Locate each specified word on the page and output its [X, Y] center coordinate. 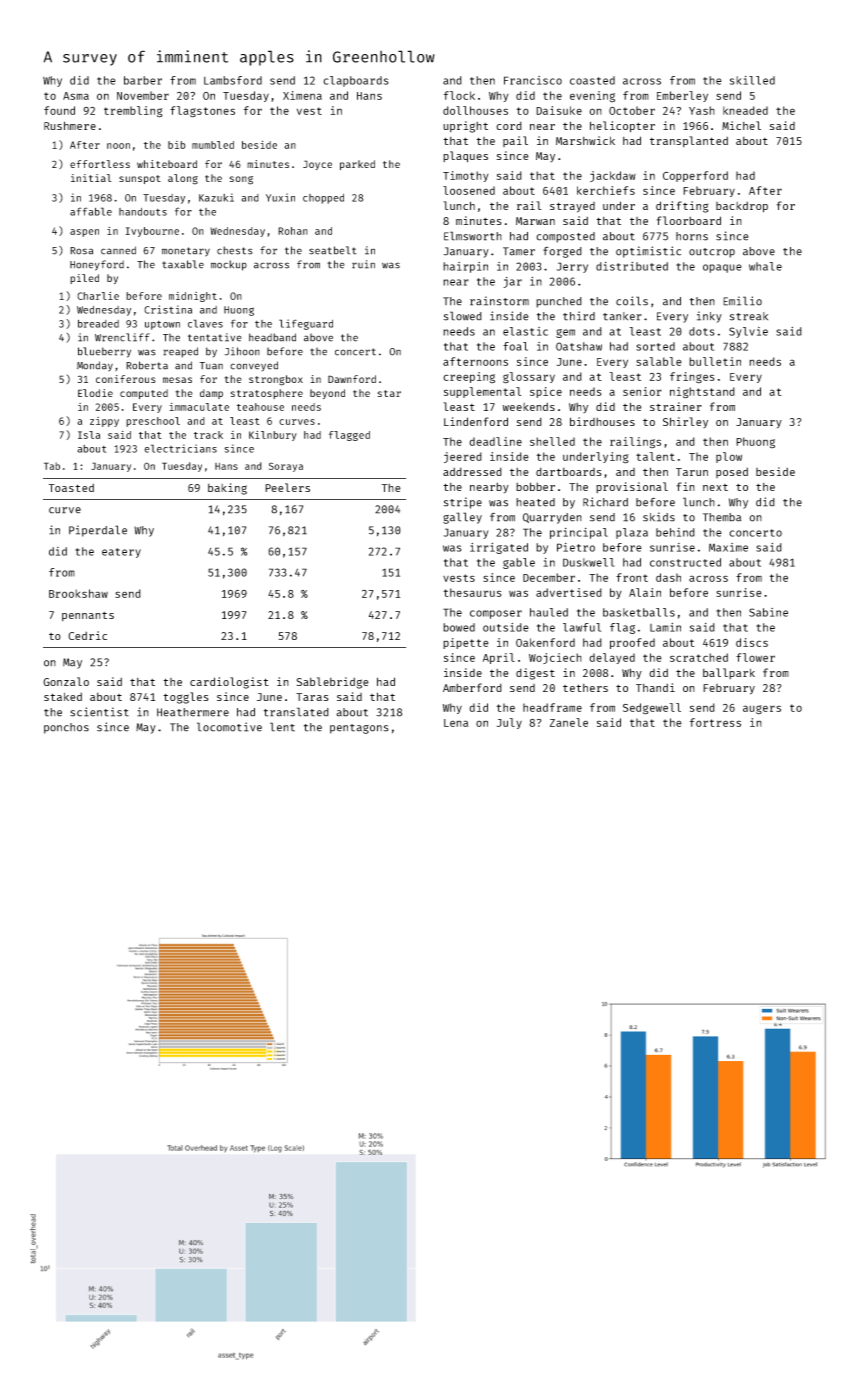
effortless [100, 164]
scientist [99, 712]
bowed [459, 627]
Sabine [768, 612]
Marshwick [585, 140]
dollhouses [475, 110]
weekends [528, 407]
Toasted [71, 488]
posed [732, 473]
